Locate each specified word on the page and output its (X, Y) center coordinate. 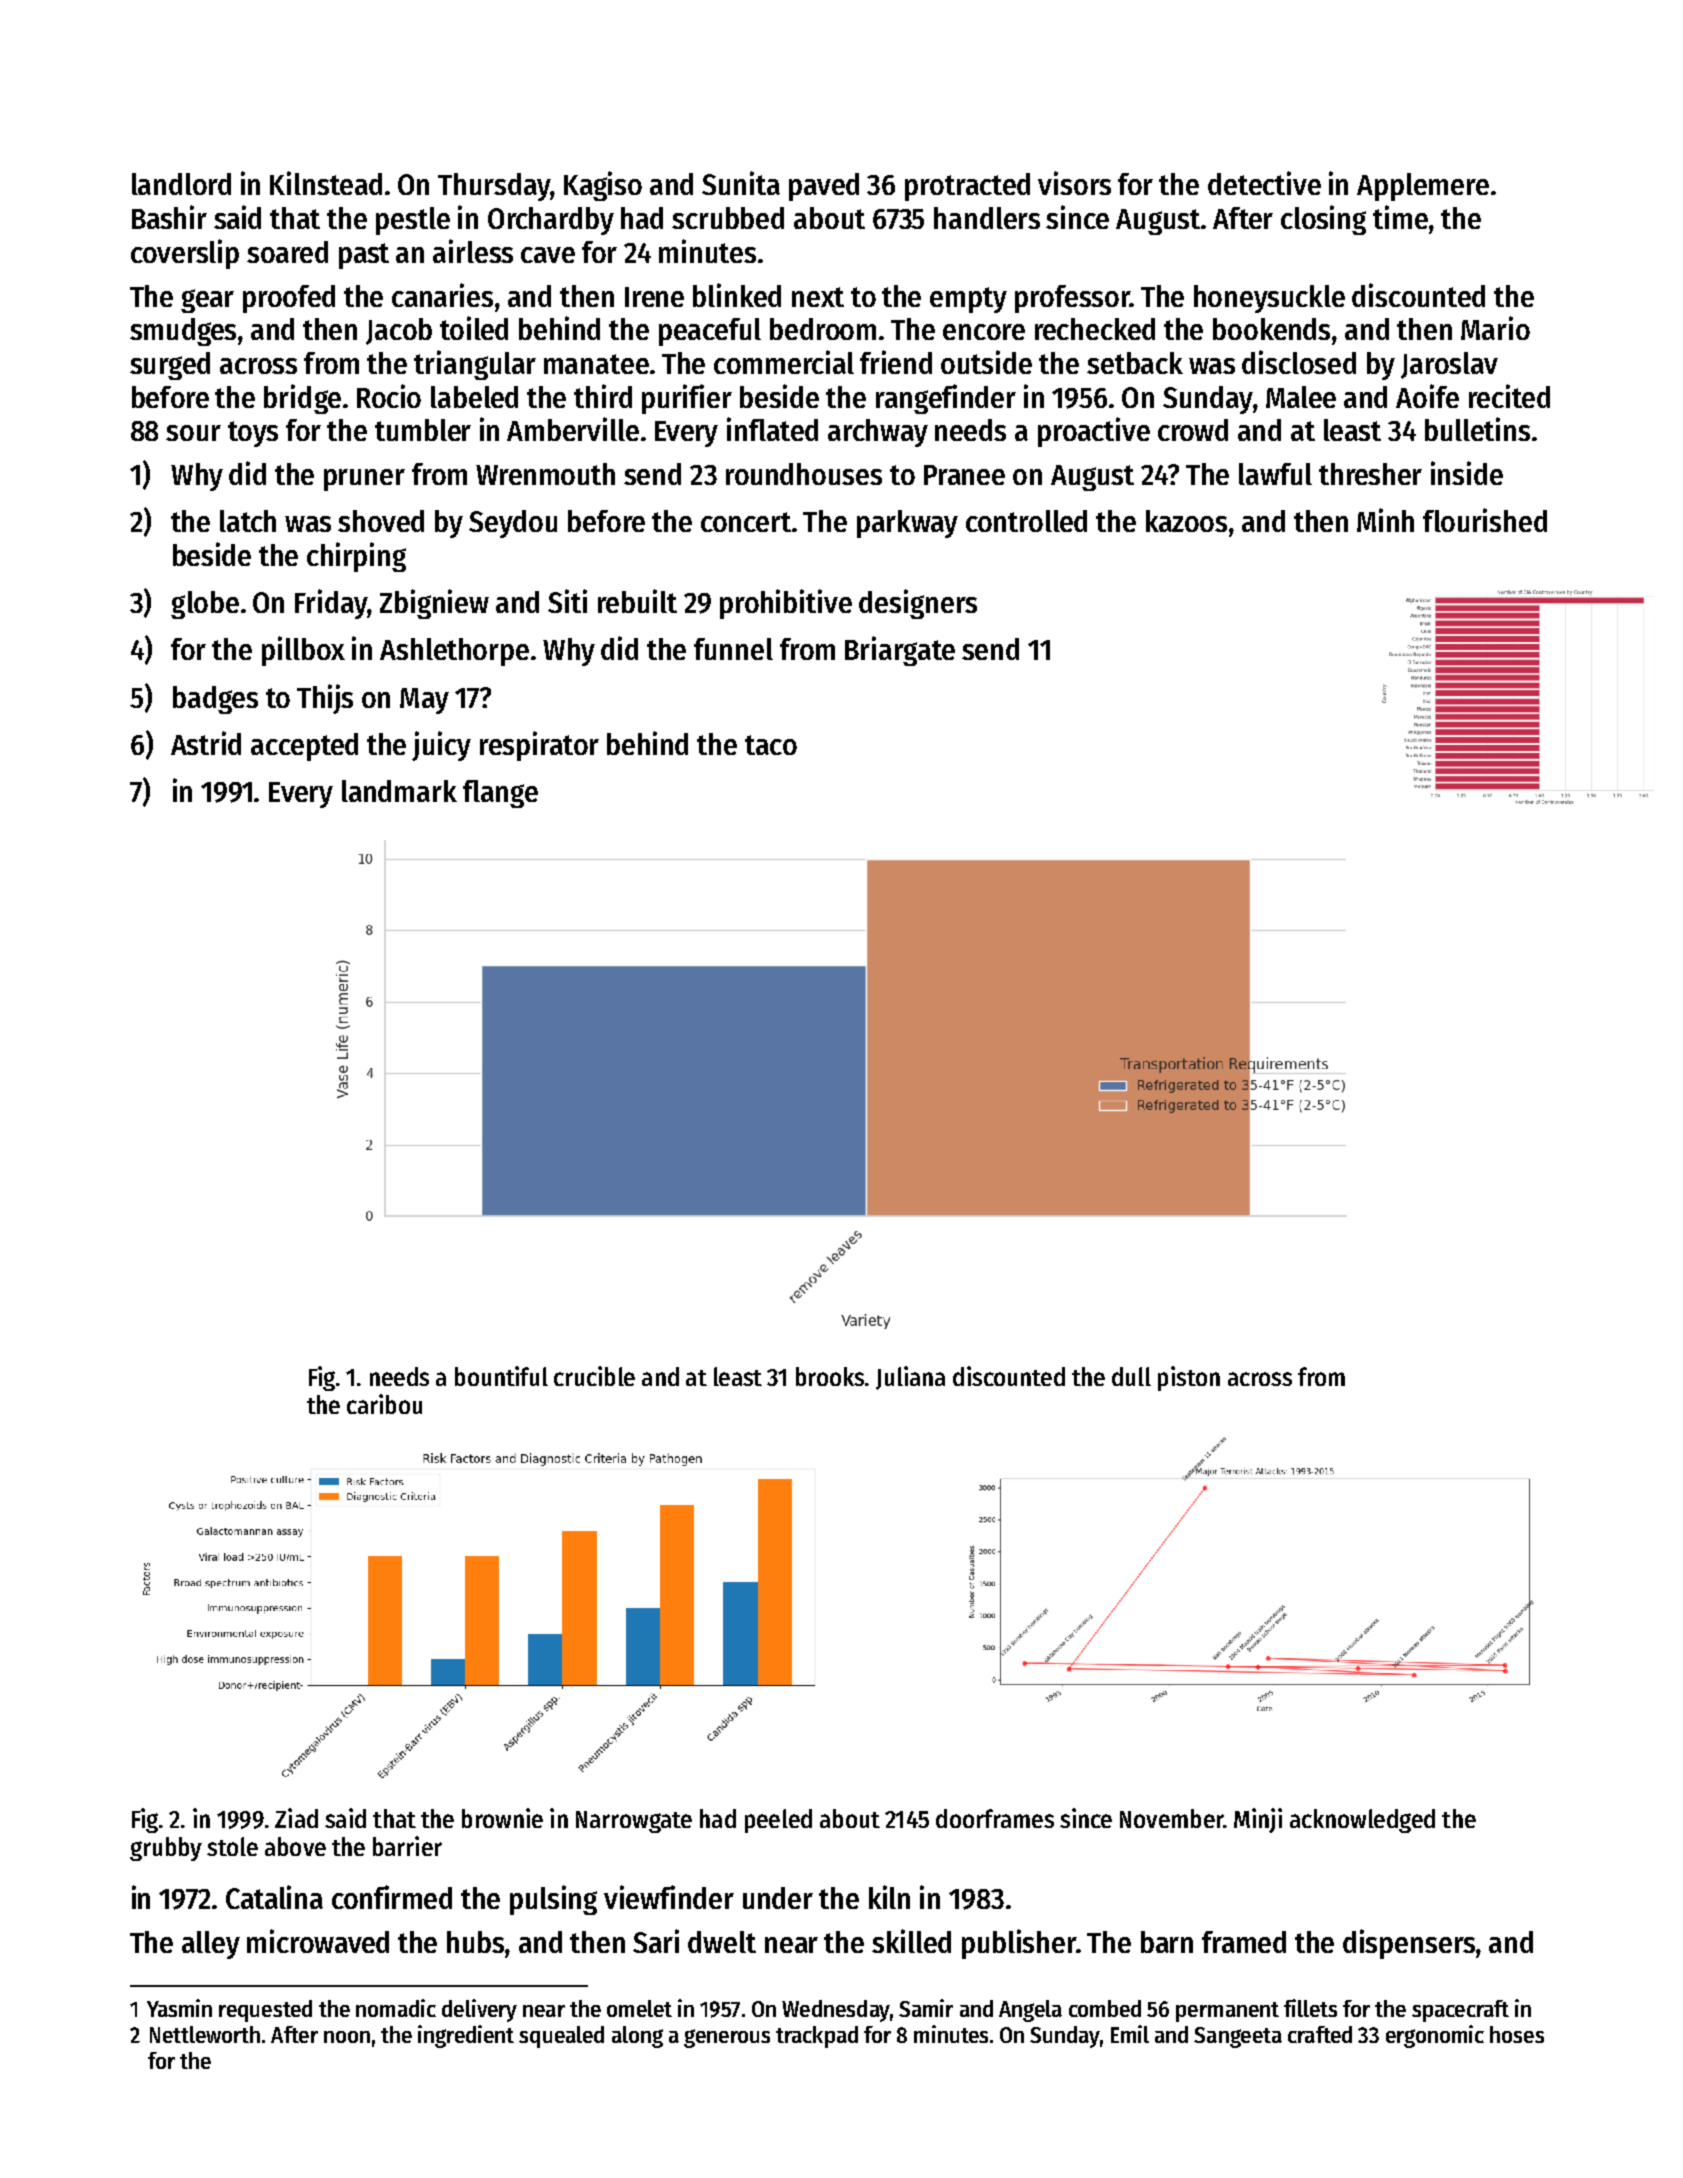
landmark (399, 791)
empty (968, 300)
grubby (166, 1849)
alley (211, 1945)
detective (1264, 183)
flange (500, 794)
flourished (1485, 520)
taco (771, 745)
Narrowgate (634, 1822)
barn (1167, 1942)
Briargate (900, 651)
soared (287, 252)
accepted (304, 747)
